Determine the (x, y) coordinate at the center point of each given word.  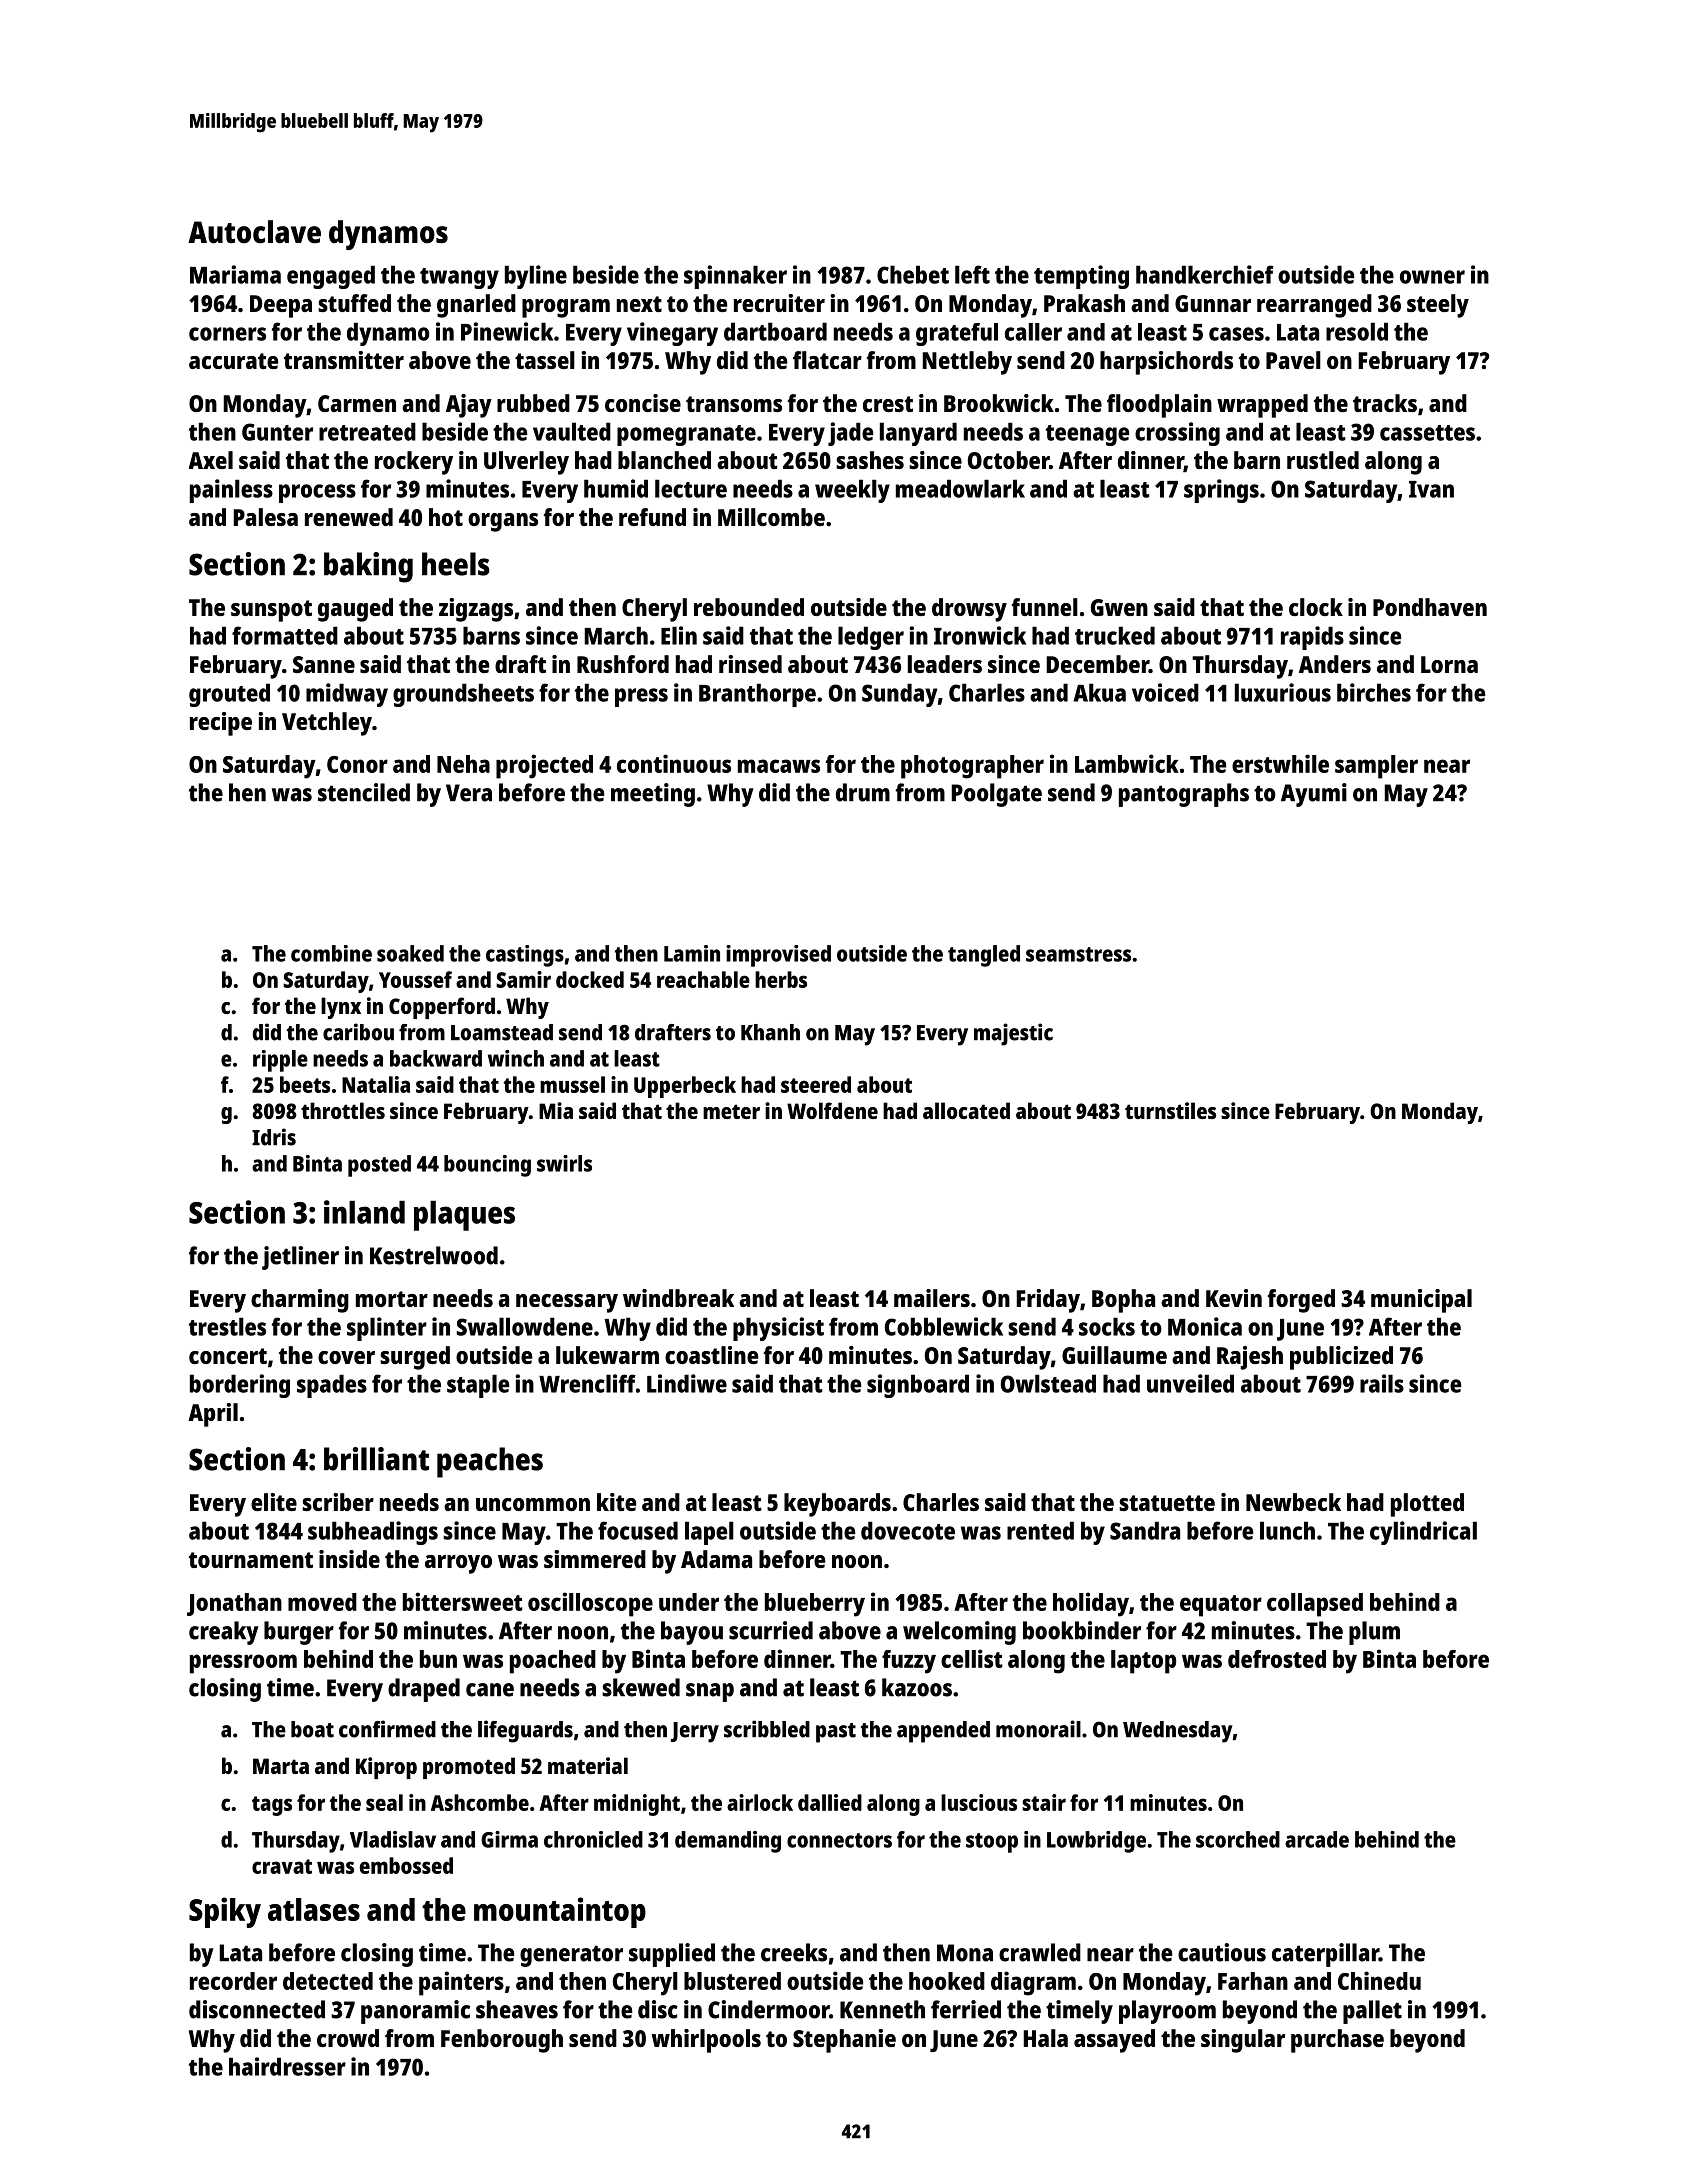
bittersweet (463, 1601)
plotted (1427, 1505)
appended (943, 1732)
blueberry (815, 1605)
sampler (1376, 767)
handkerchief (1205, 274)
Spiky (225, 1912)
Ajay (469, 406)
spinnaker (735, 277)
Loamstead (502, 1032)
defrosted (1277, 1659)
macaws (779, 766)
